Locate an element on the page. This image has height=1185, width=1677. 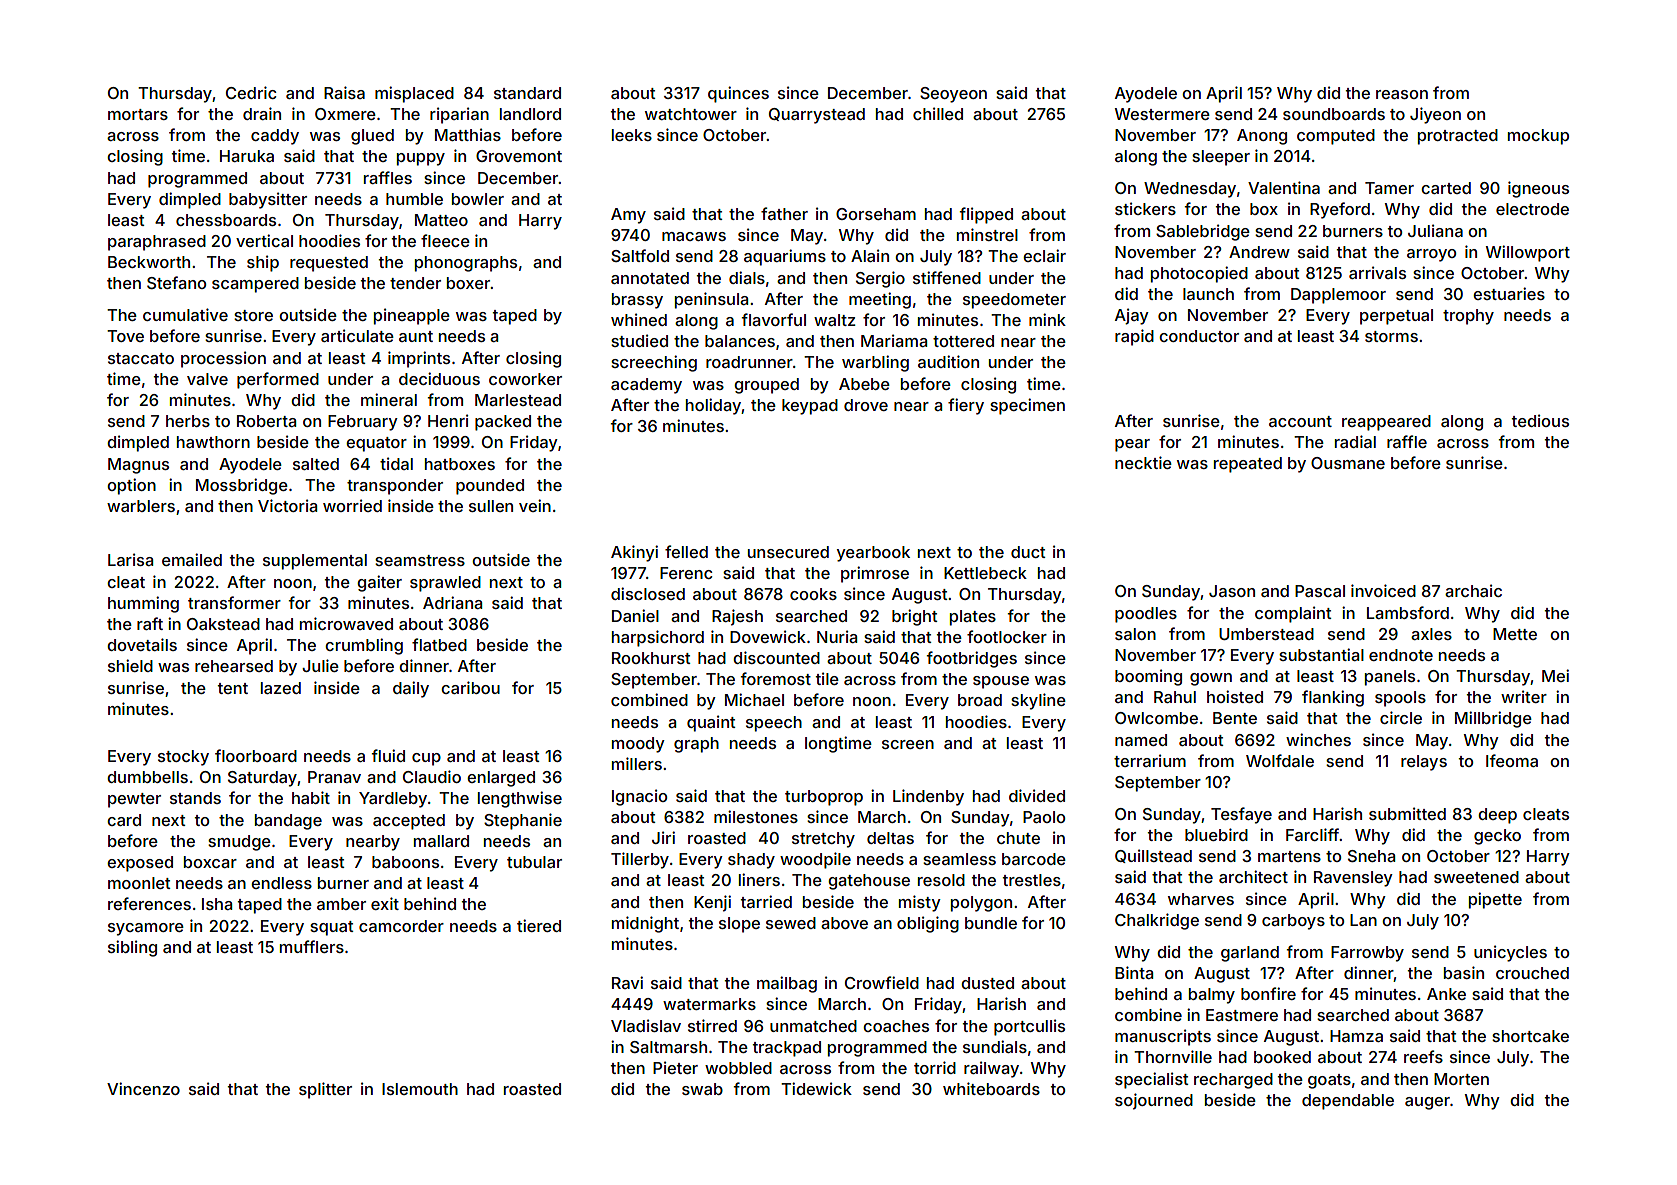
quinces is located at coordinates (738, 94).
